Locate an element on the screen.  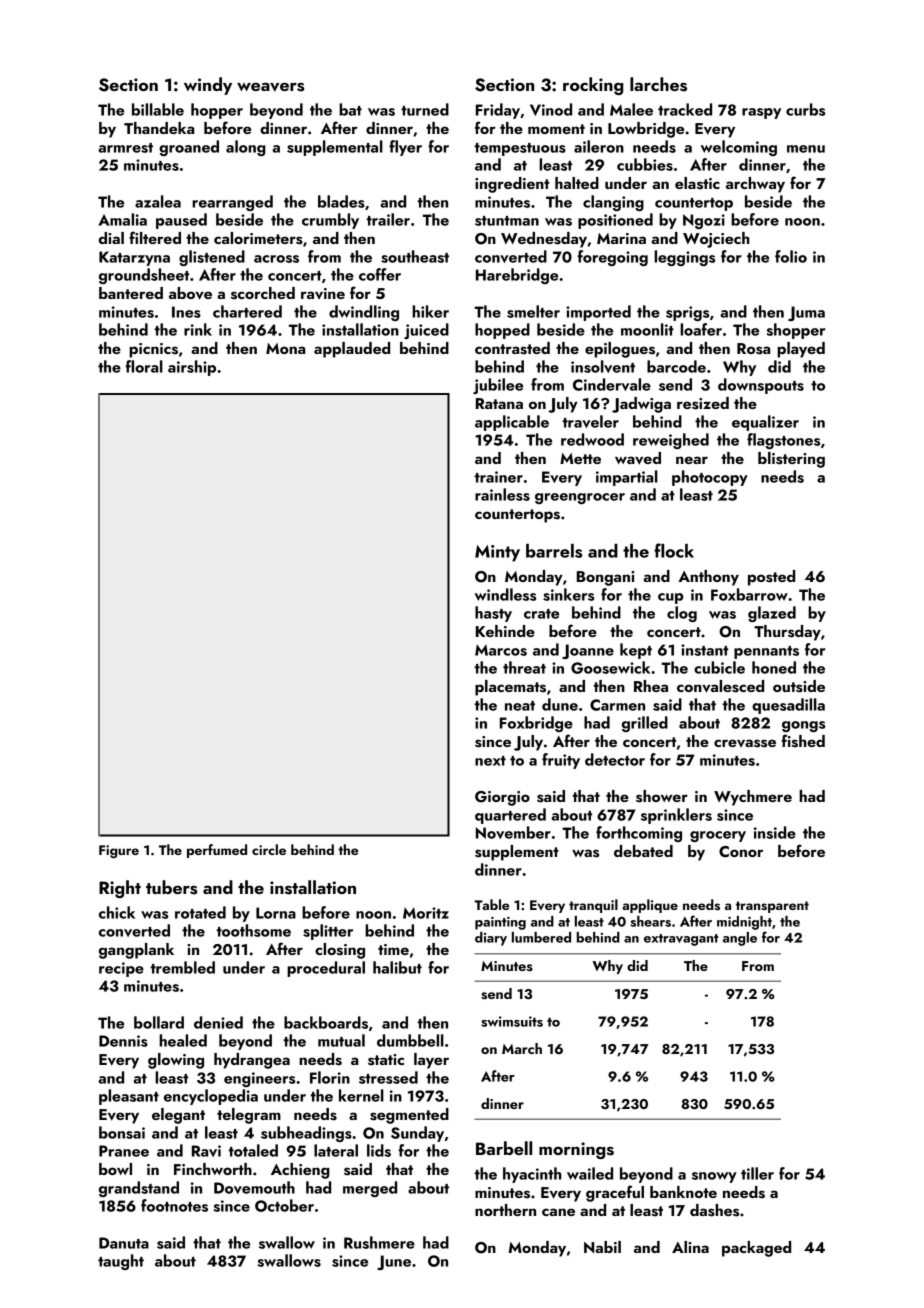
hasty is located at coordinates (493, 614).
